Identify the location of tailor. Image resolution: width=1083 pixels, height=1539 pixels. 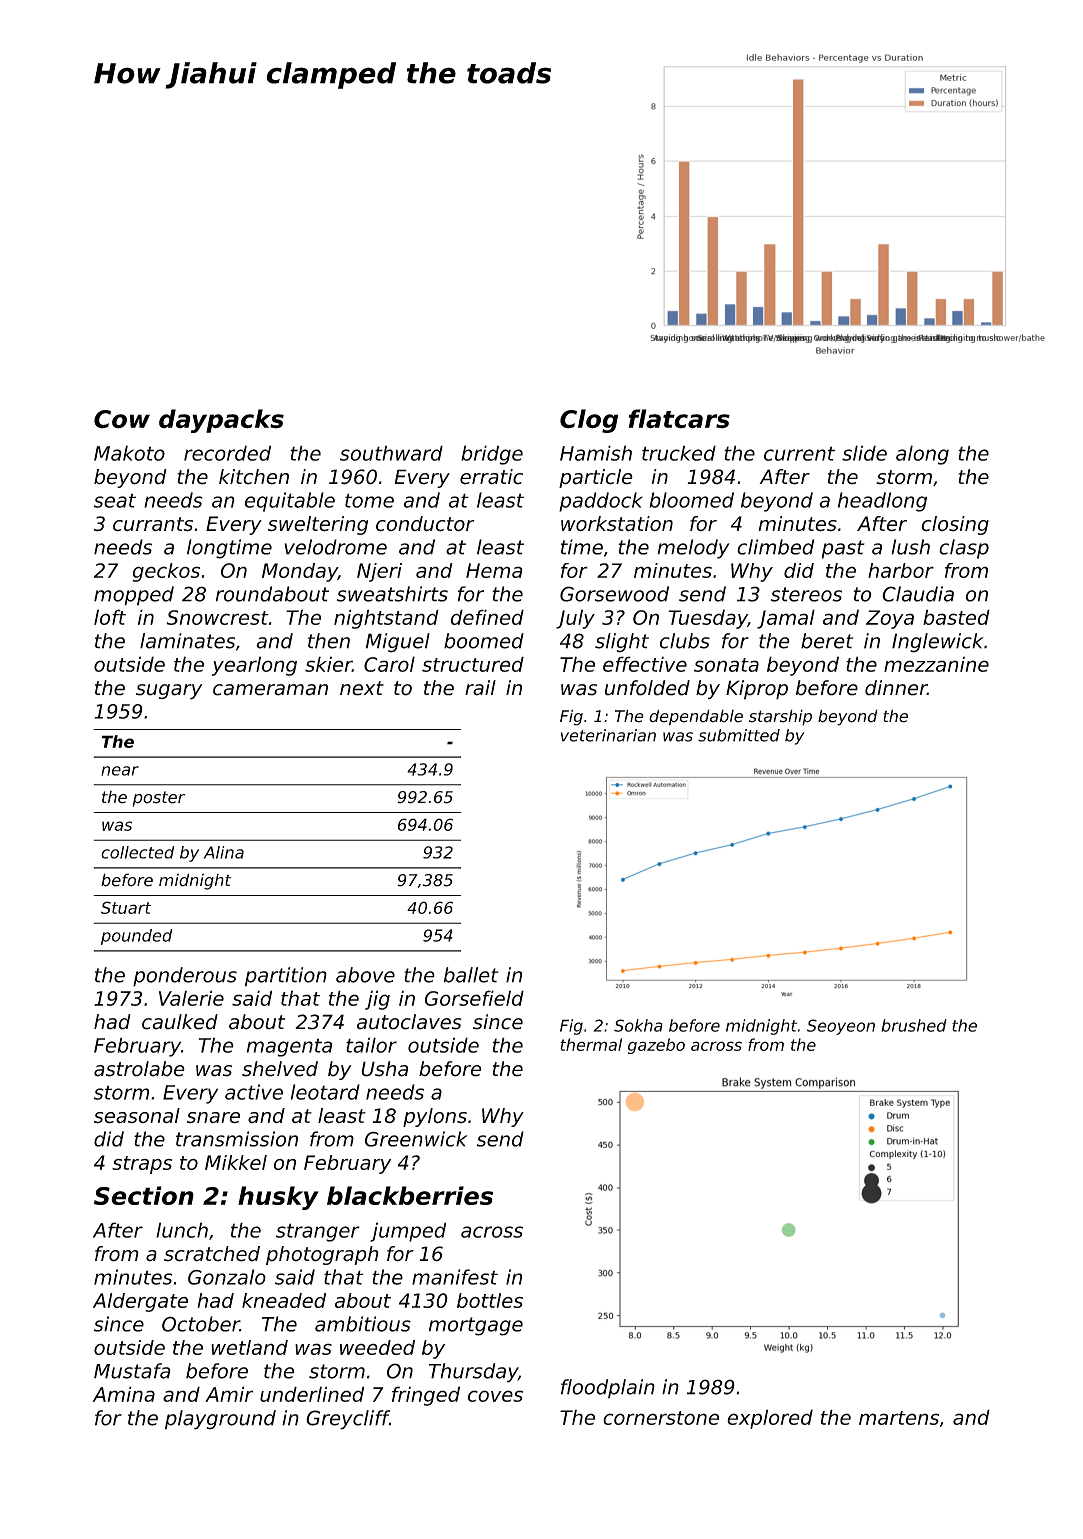
(371, 1045).
